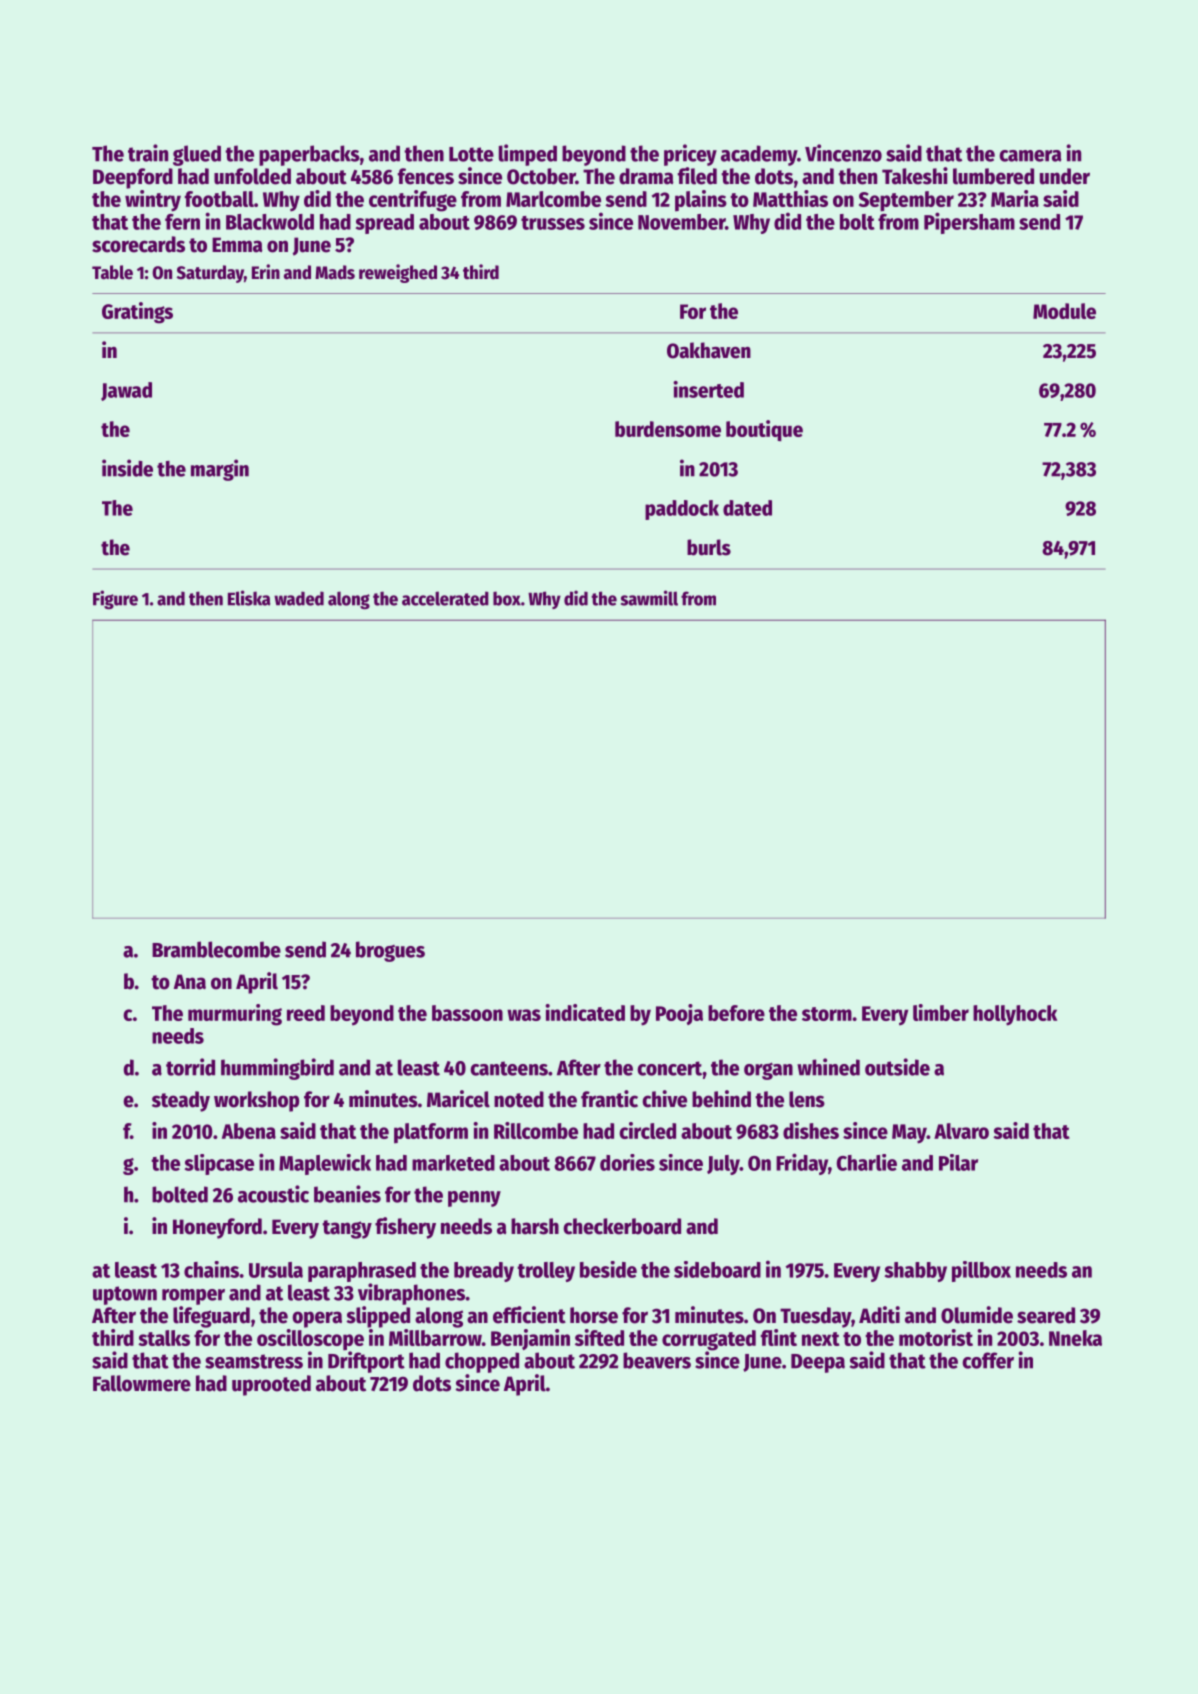  I want to click on outside, so click(897, 1067).
